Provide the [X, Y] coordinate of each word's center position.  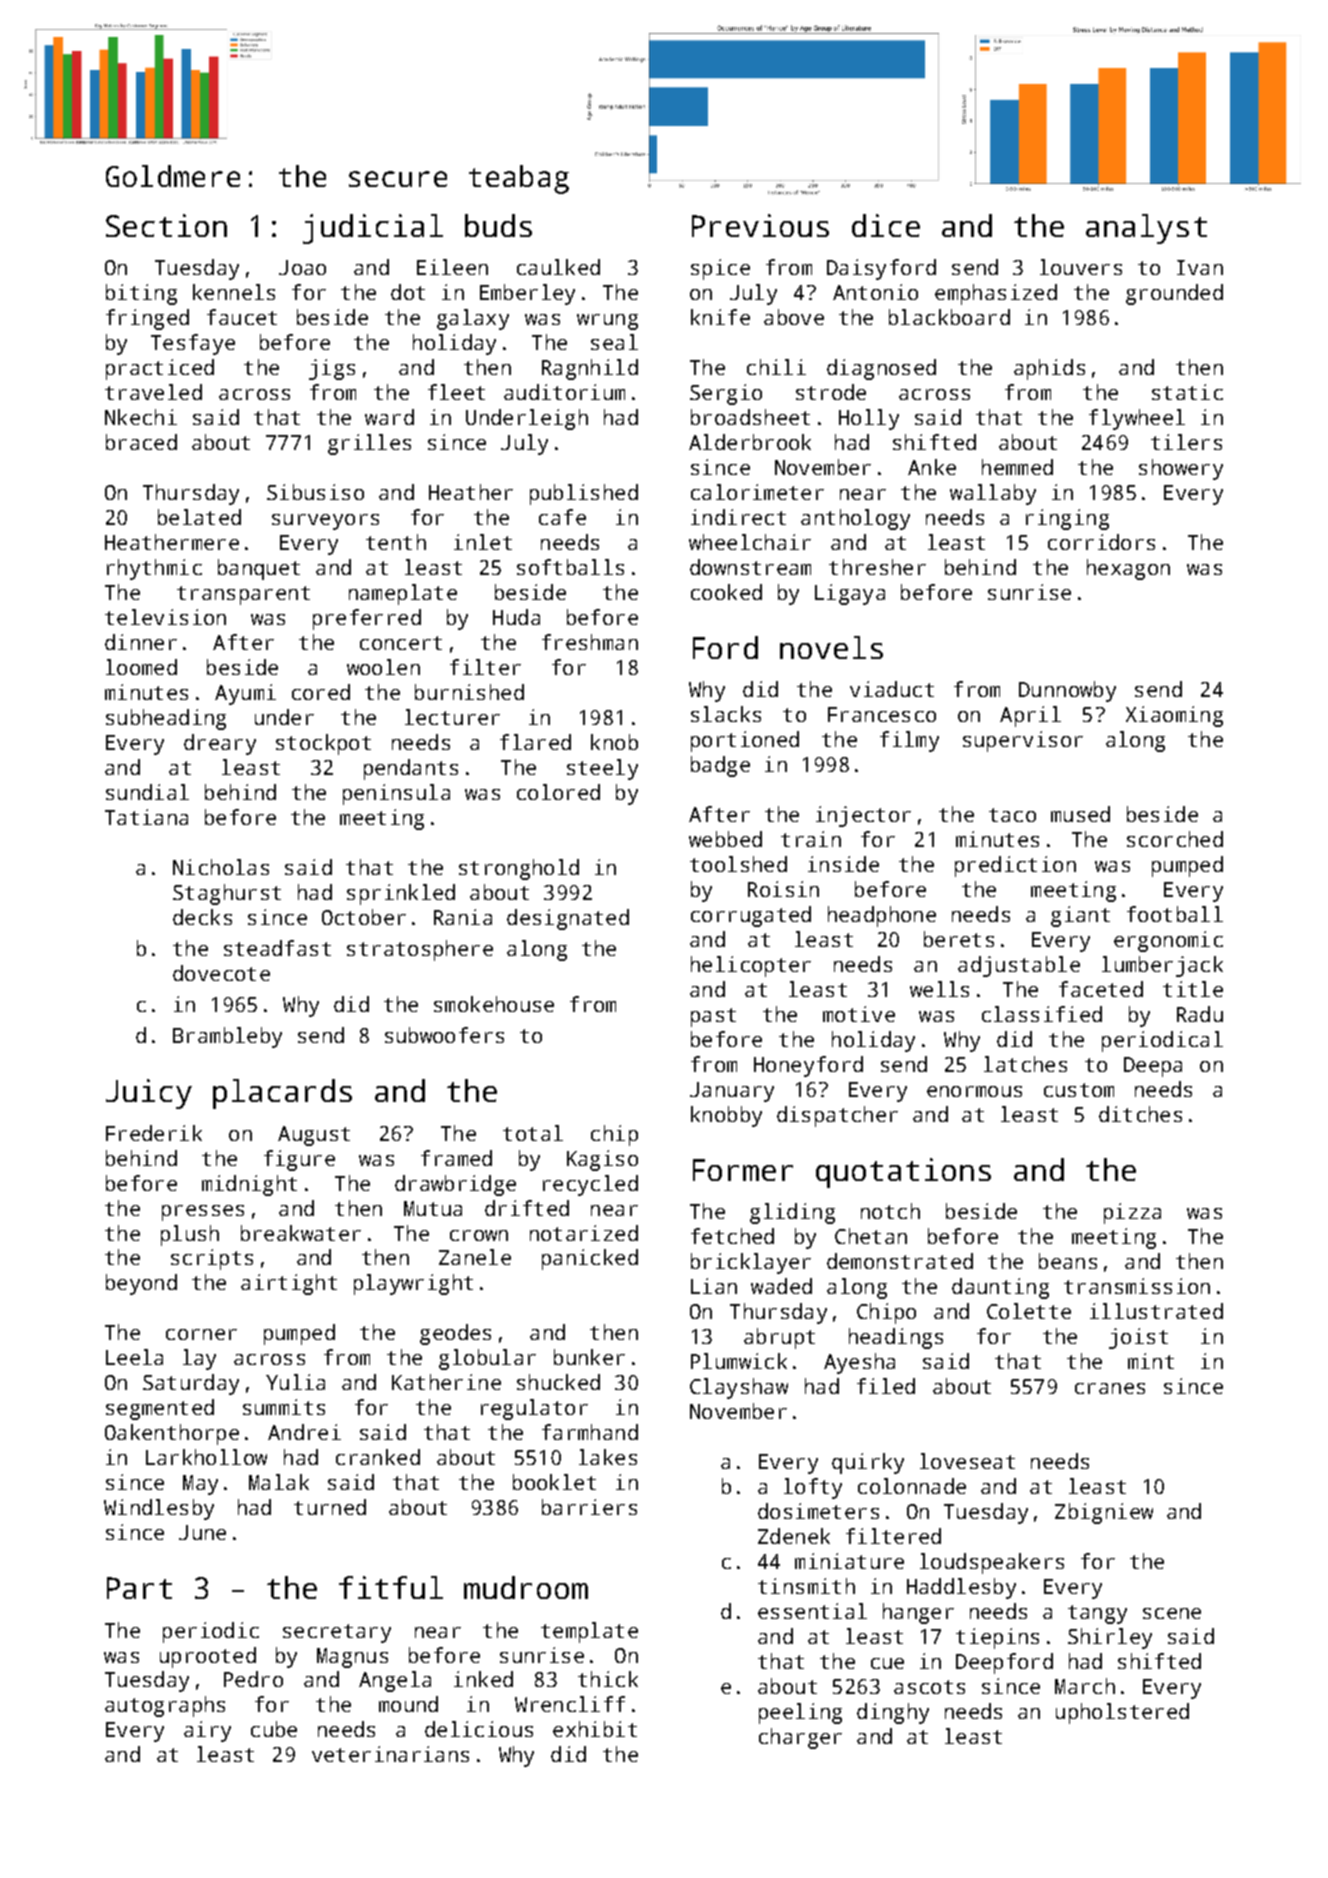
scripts [212, 1259]
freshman [590, 642]
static [1187, 392]
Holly [869, 419]
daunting [1000, 1288]
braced [141, 442]
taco [1012, 815]
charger [800, 1738]
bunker [589, 1357]
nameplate [403, 594]
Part [139, 1588]
